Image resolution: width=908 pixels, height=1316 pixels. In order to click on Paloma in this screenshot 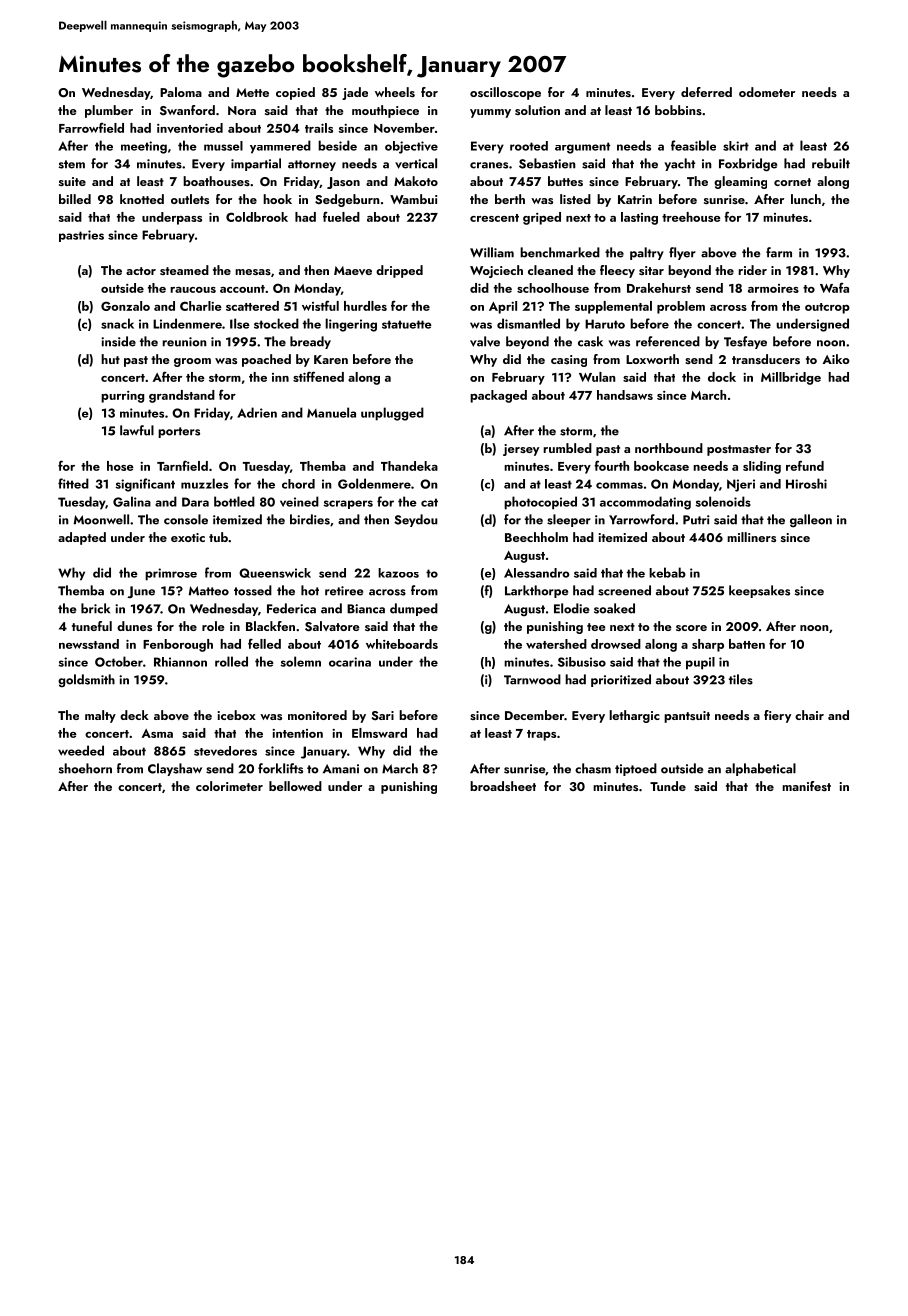, I will do `click(181, 92)`.
